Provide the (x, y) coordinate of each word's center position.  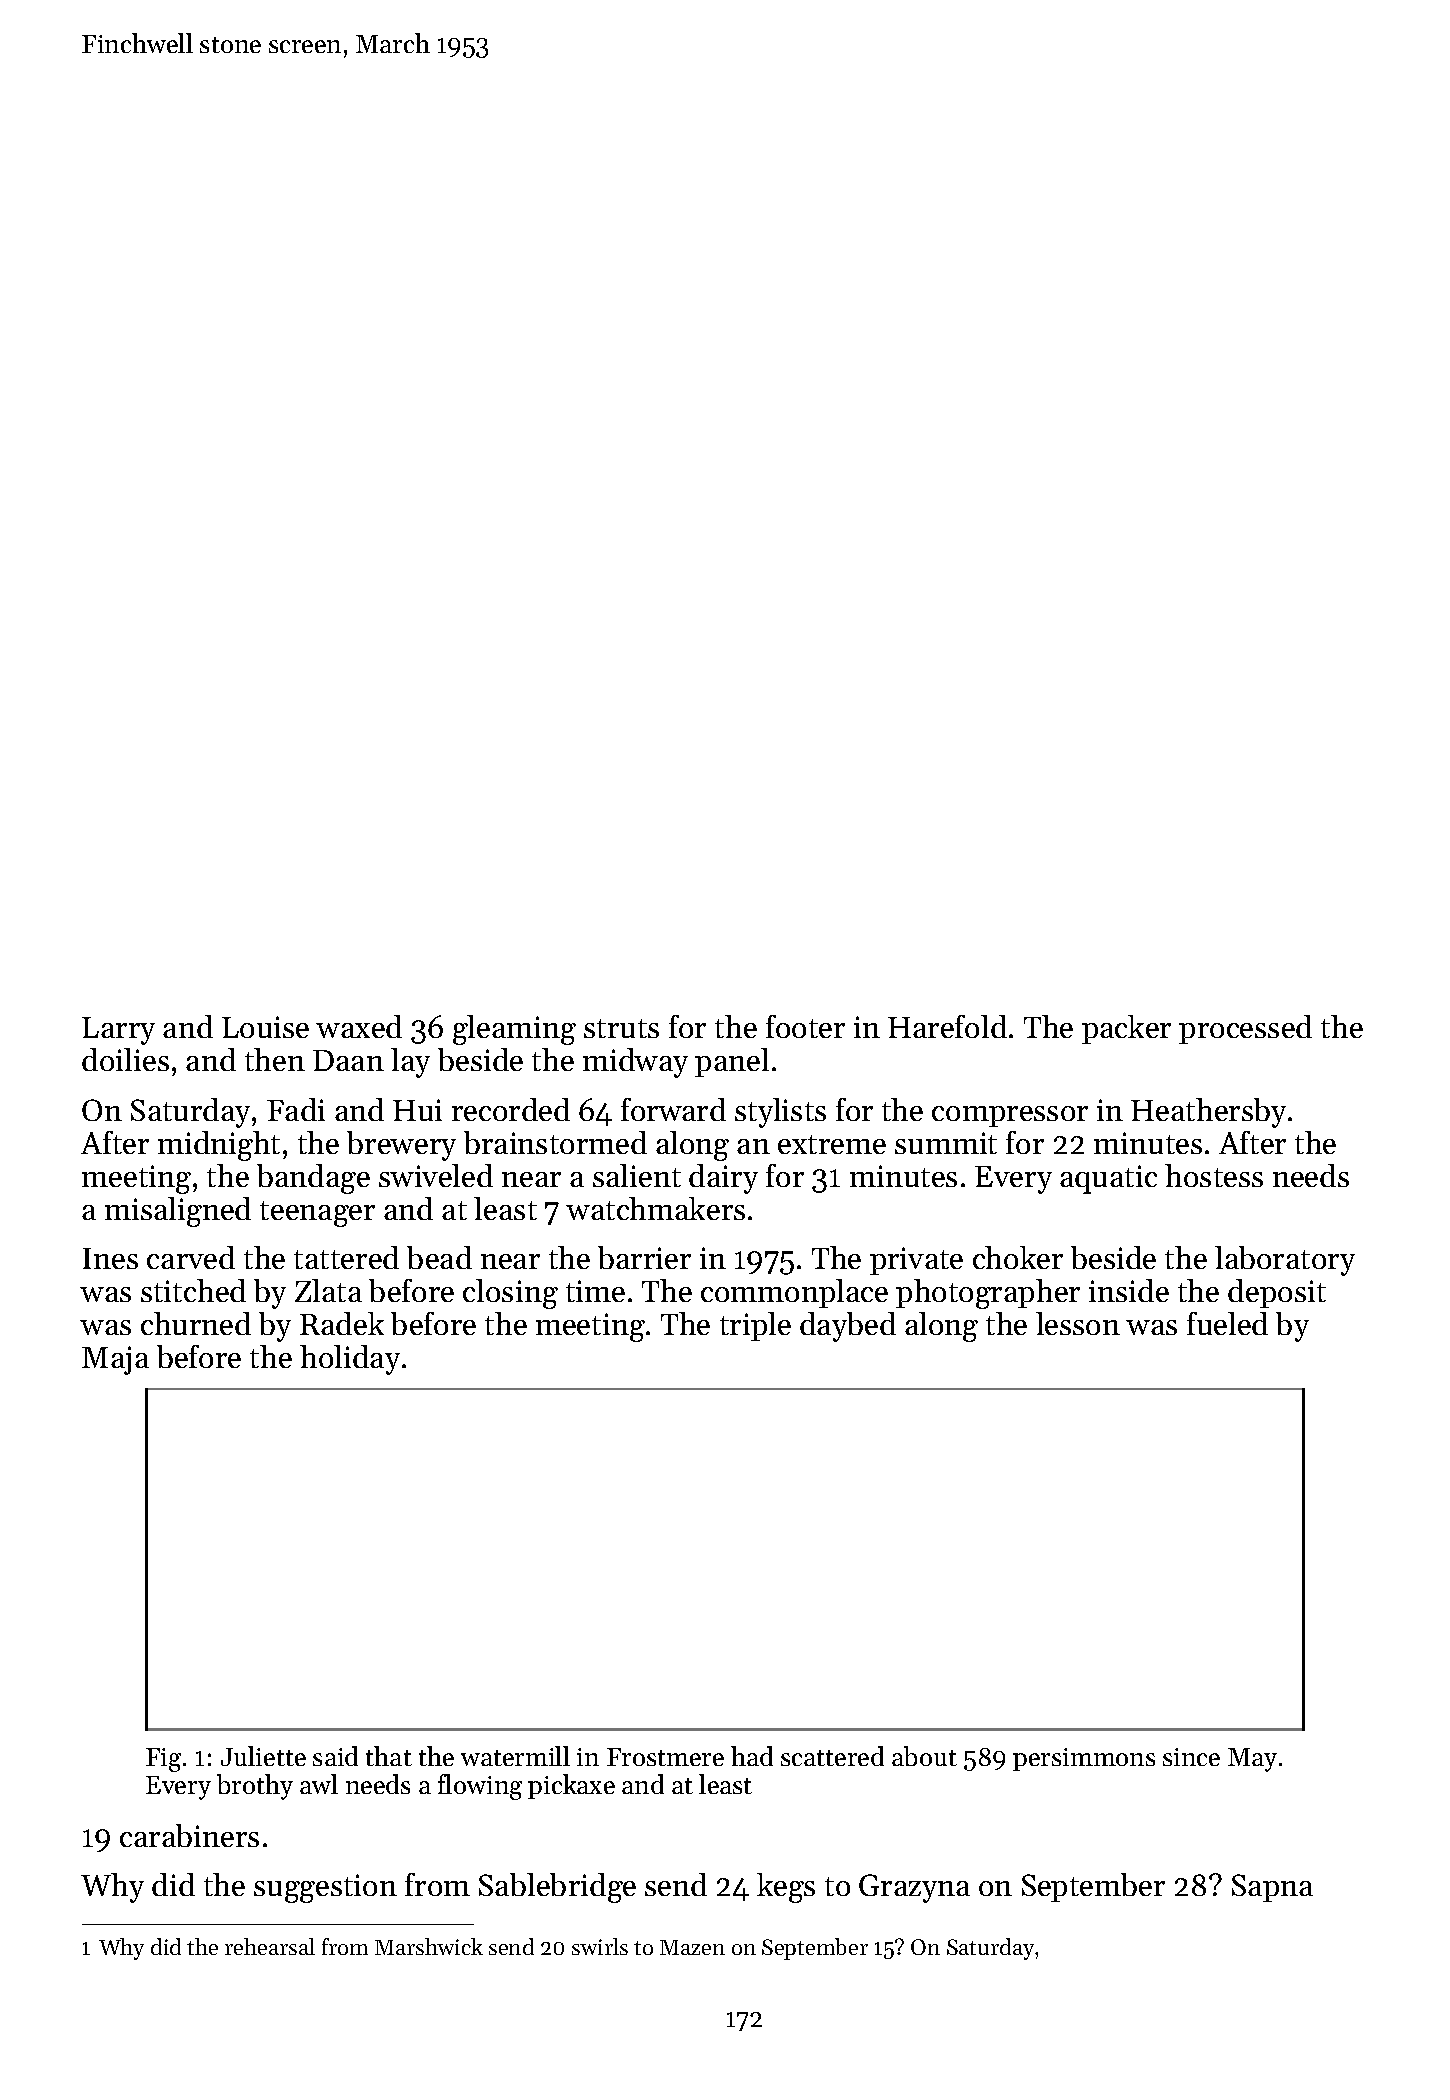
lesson (1078, 1323)
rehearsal (270, 1946)
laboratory (1285, 1261)
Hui (417, 1110)
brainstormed (555, 1142)
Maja (115, 1360)
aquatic (1108, 1179)
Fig (163, 1760)
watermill (515, 1756)
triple (755, 1326)
